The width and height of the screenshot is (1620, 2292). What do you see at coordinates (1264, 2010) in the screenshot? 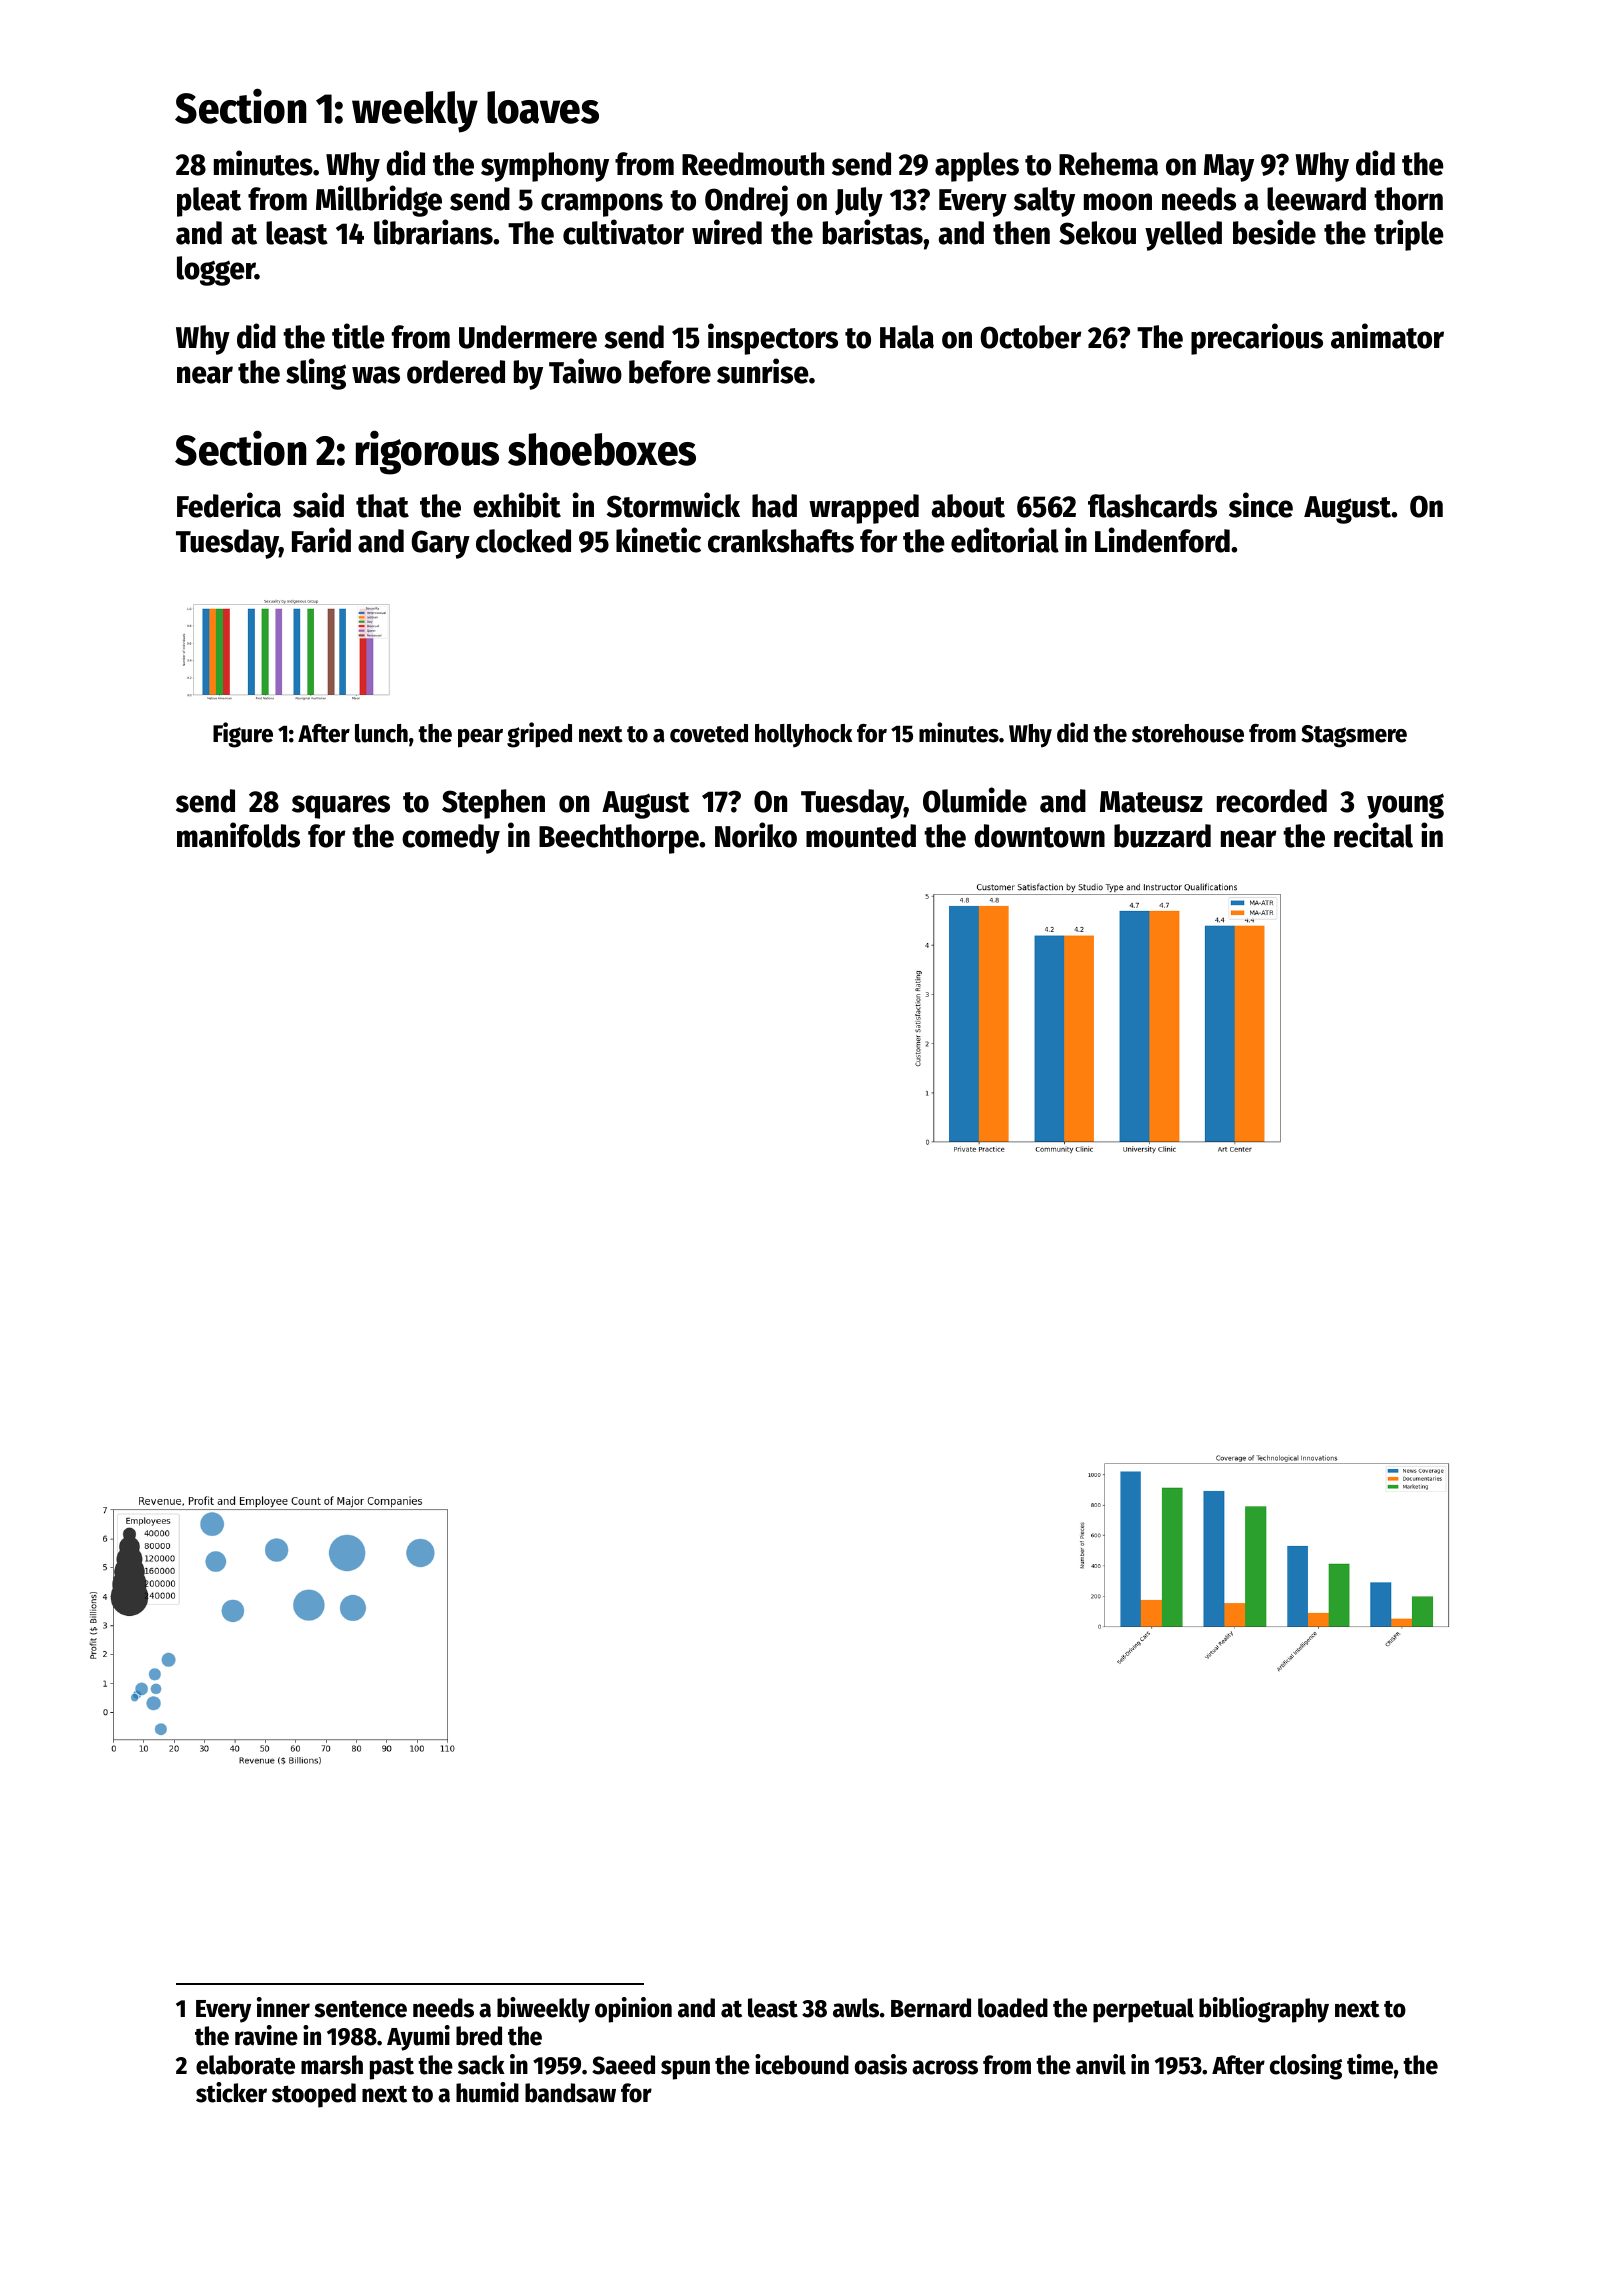
I see `bibliography` at bounding box center [1264, 2010].
